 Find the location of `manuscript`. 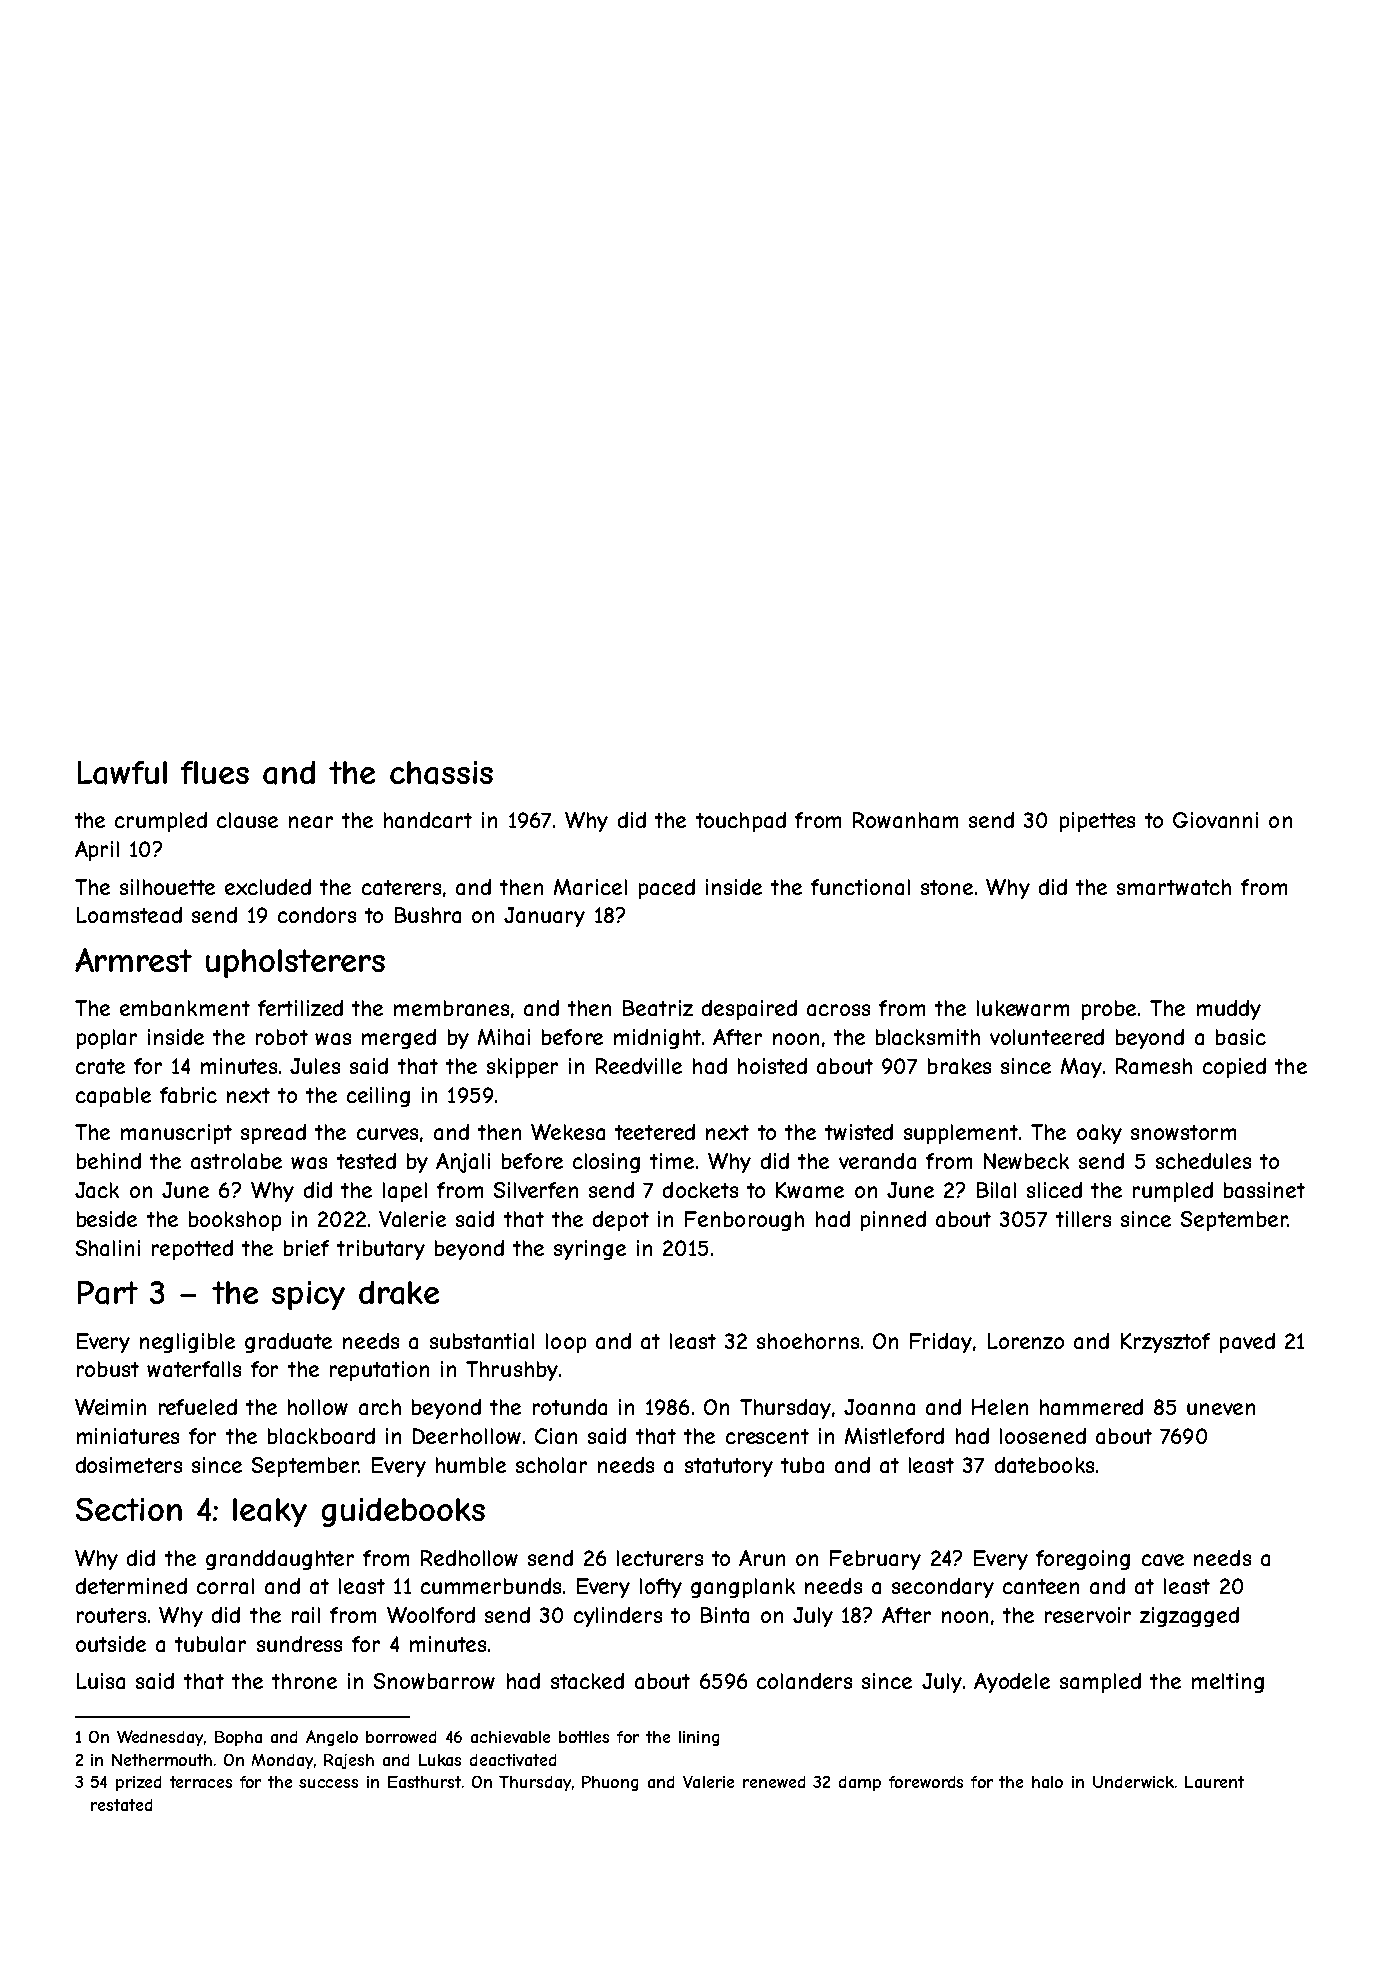

manuscript is located at coordinates (176, 1134).
